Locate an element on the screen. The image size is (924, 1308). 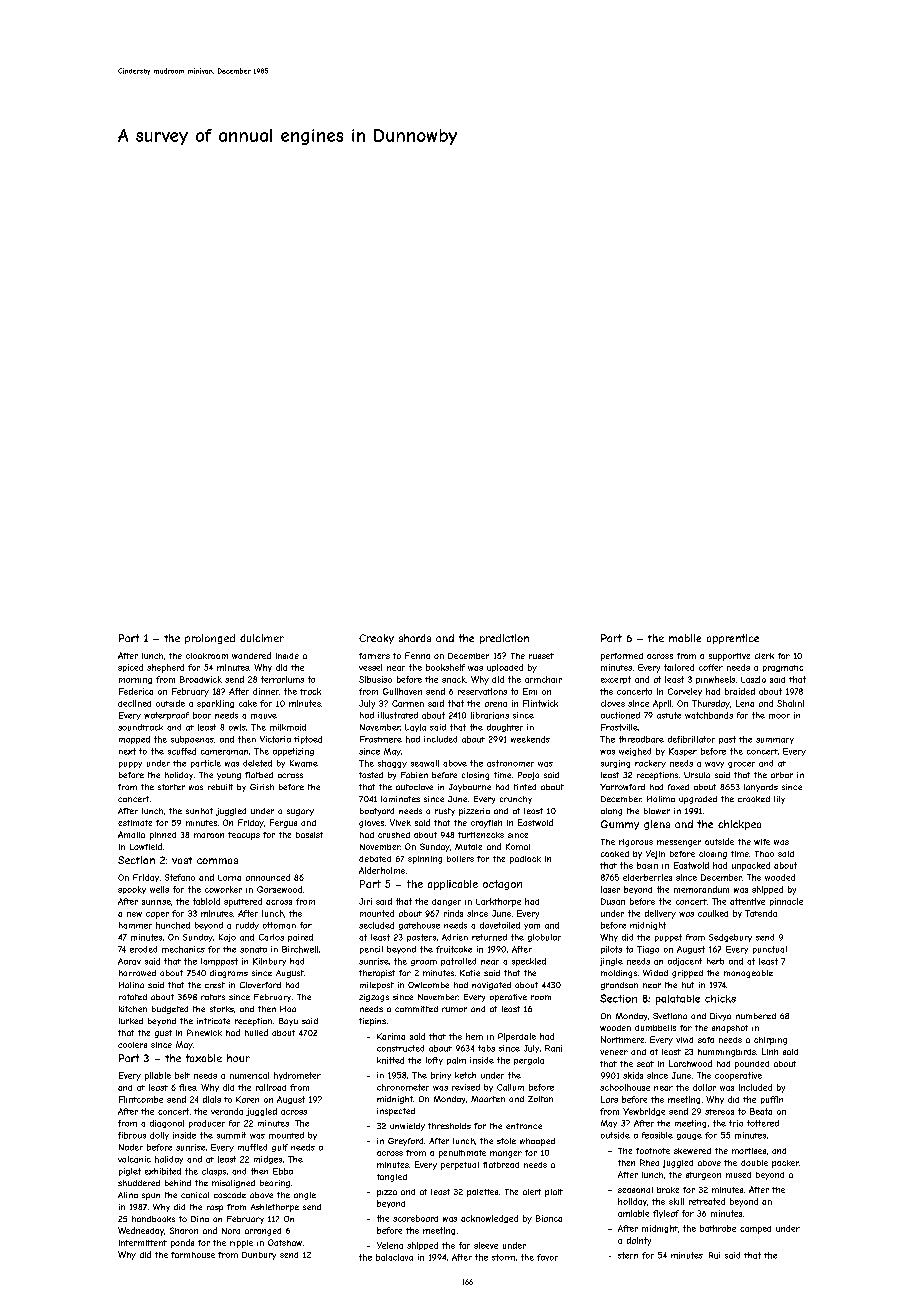
Thao is located at coordinates (764, 854).
